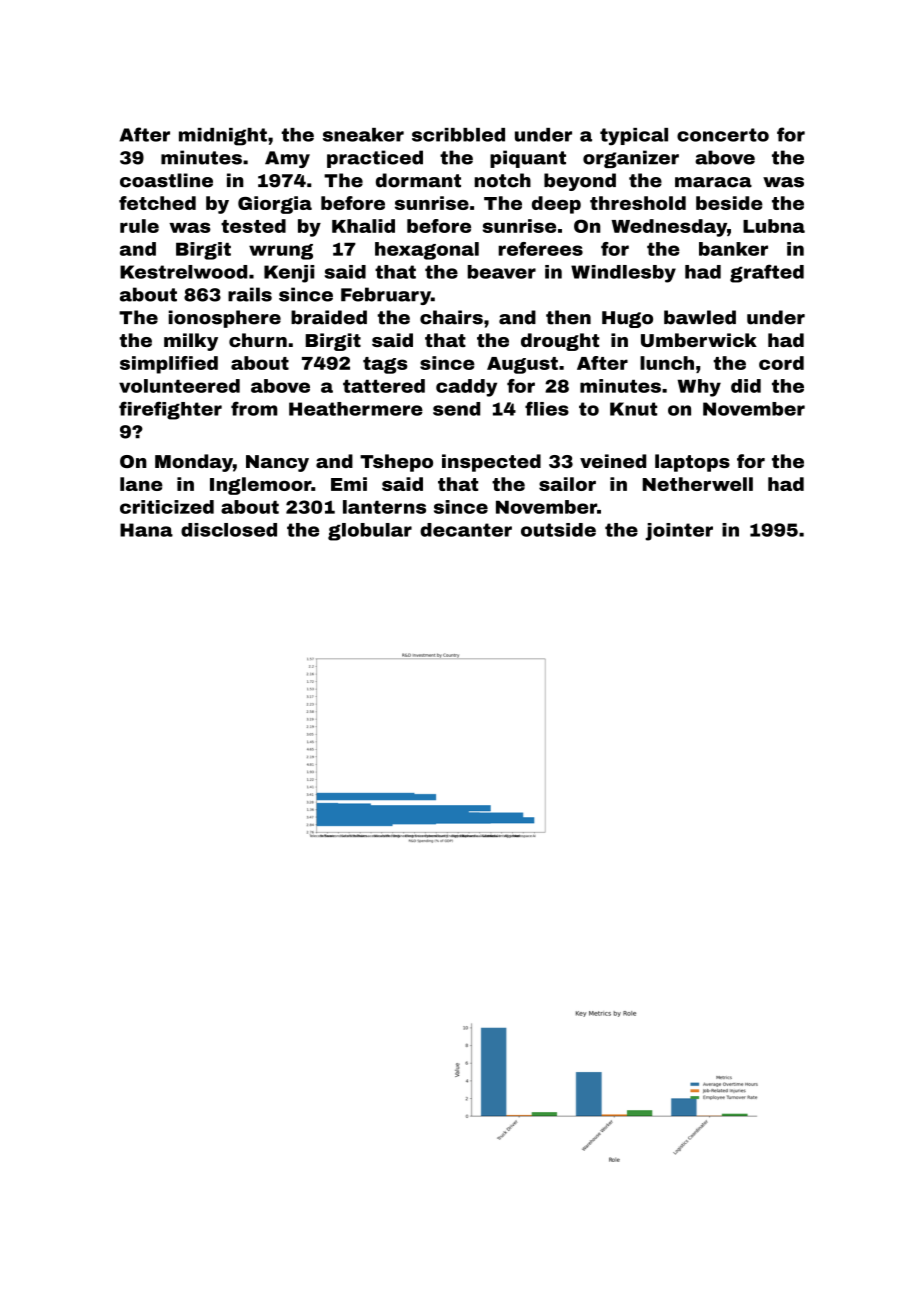  I want to click on Netherwell, so click(698, 484).
